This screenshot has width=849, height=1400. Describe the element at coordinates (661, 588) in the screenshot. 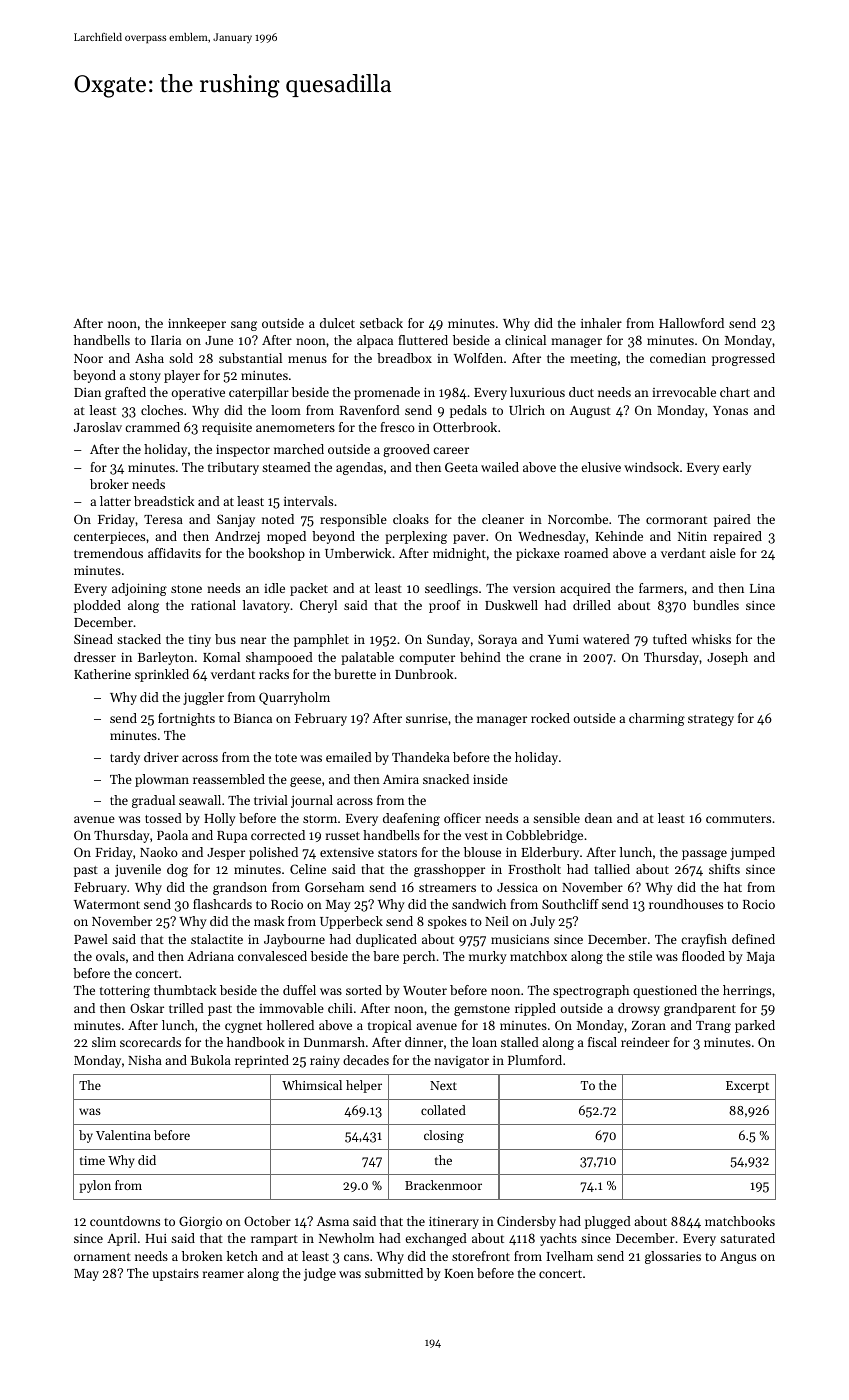

I see `farmers` at that location.
